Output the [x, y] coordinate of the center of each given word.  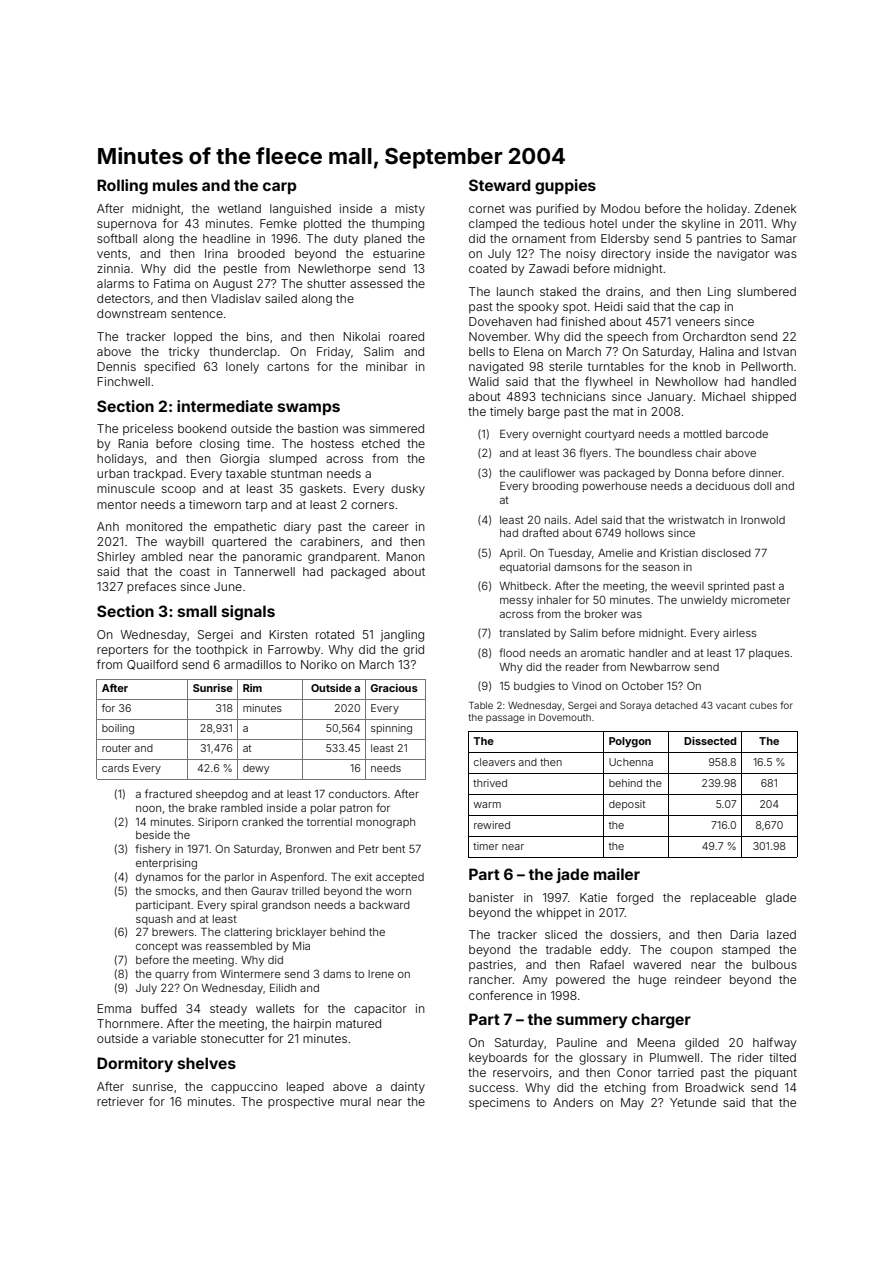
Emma [114, 1008]
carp [280, 188]
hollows [644, 533]
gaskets [321, 490]
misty [410, 210]
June [228, 586]
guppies [565, 187]
